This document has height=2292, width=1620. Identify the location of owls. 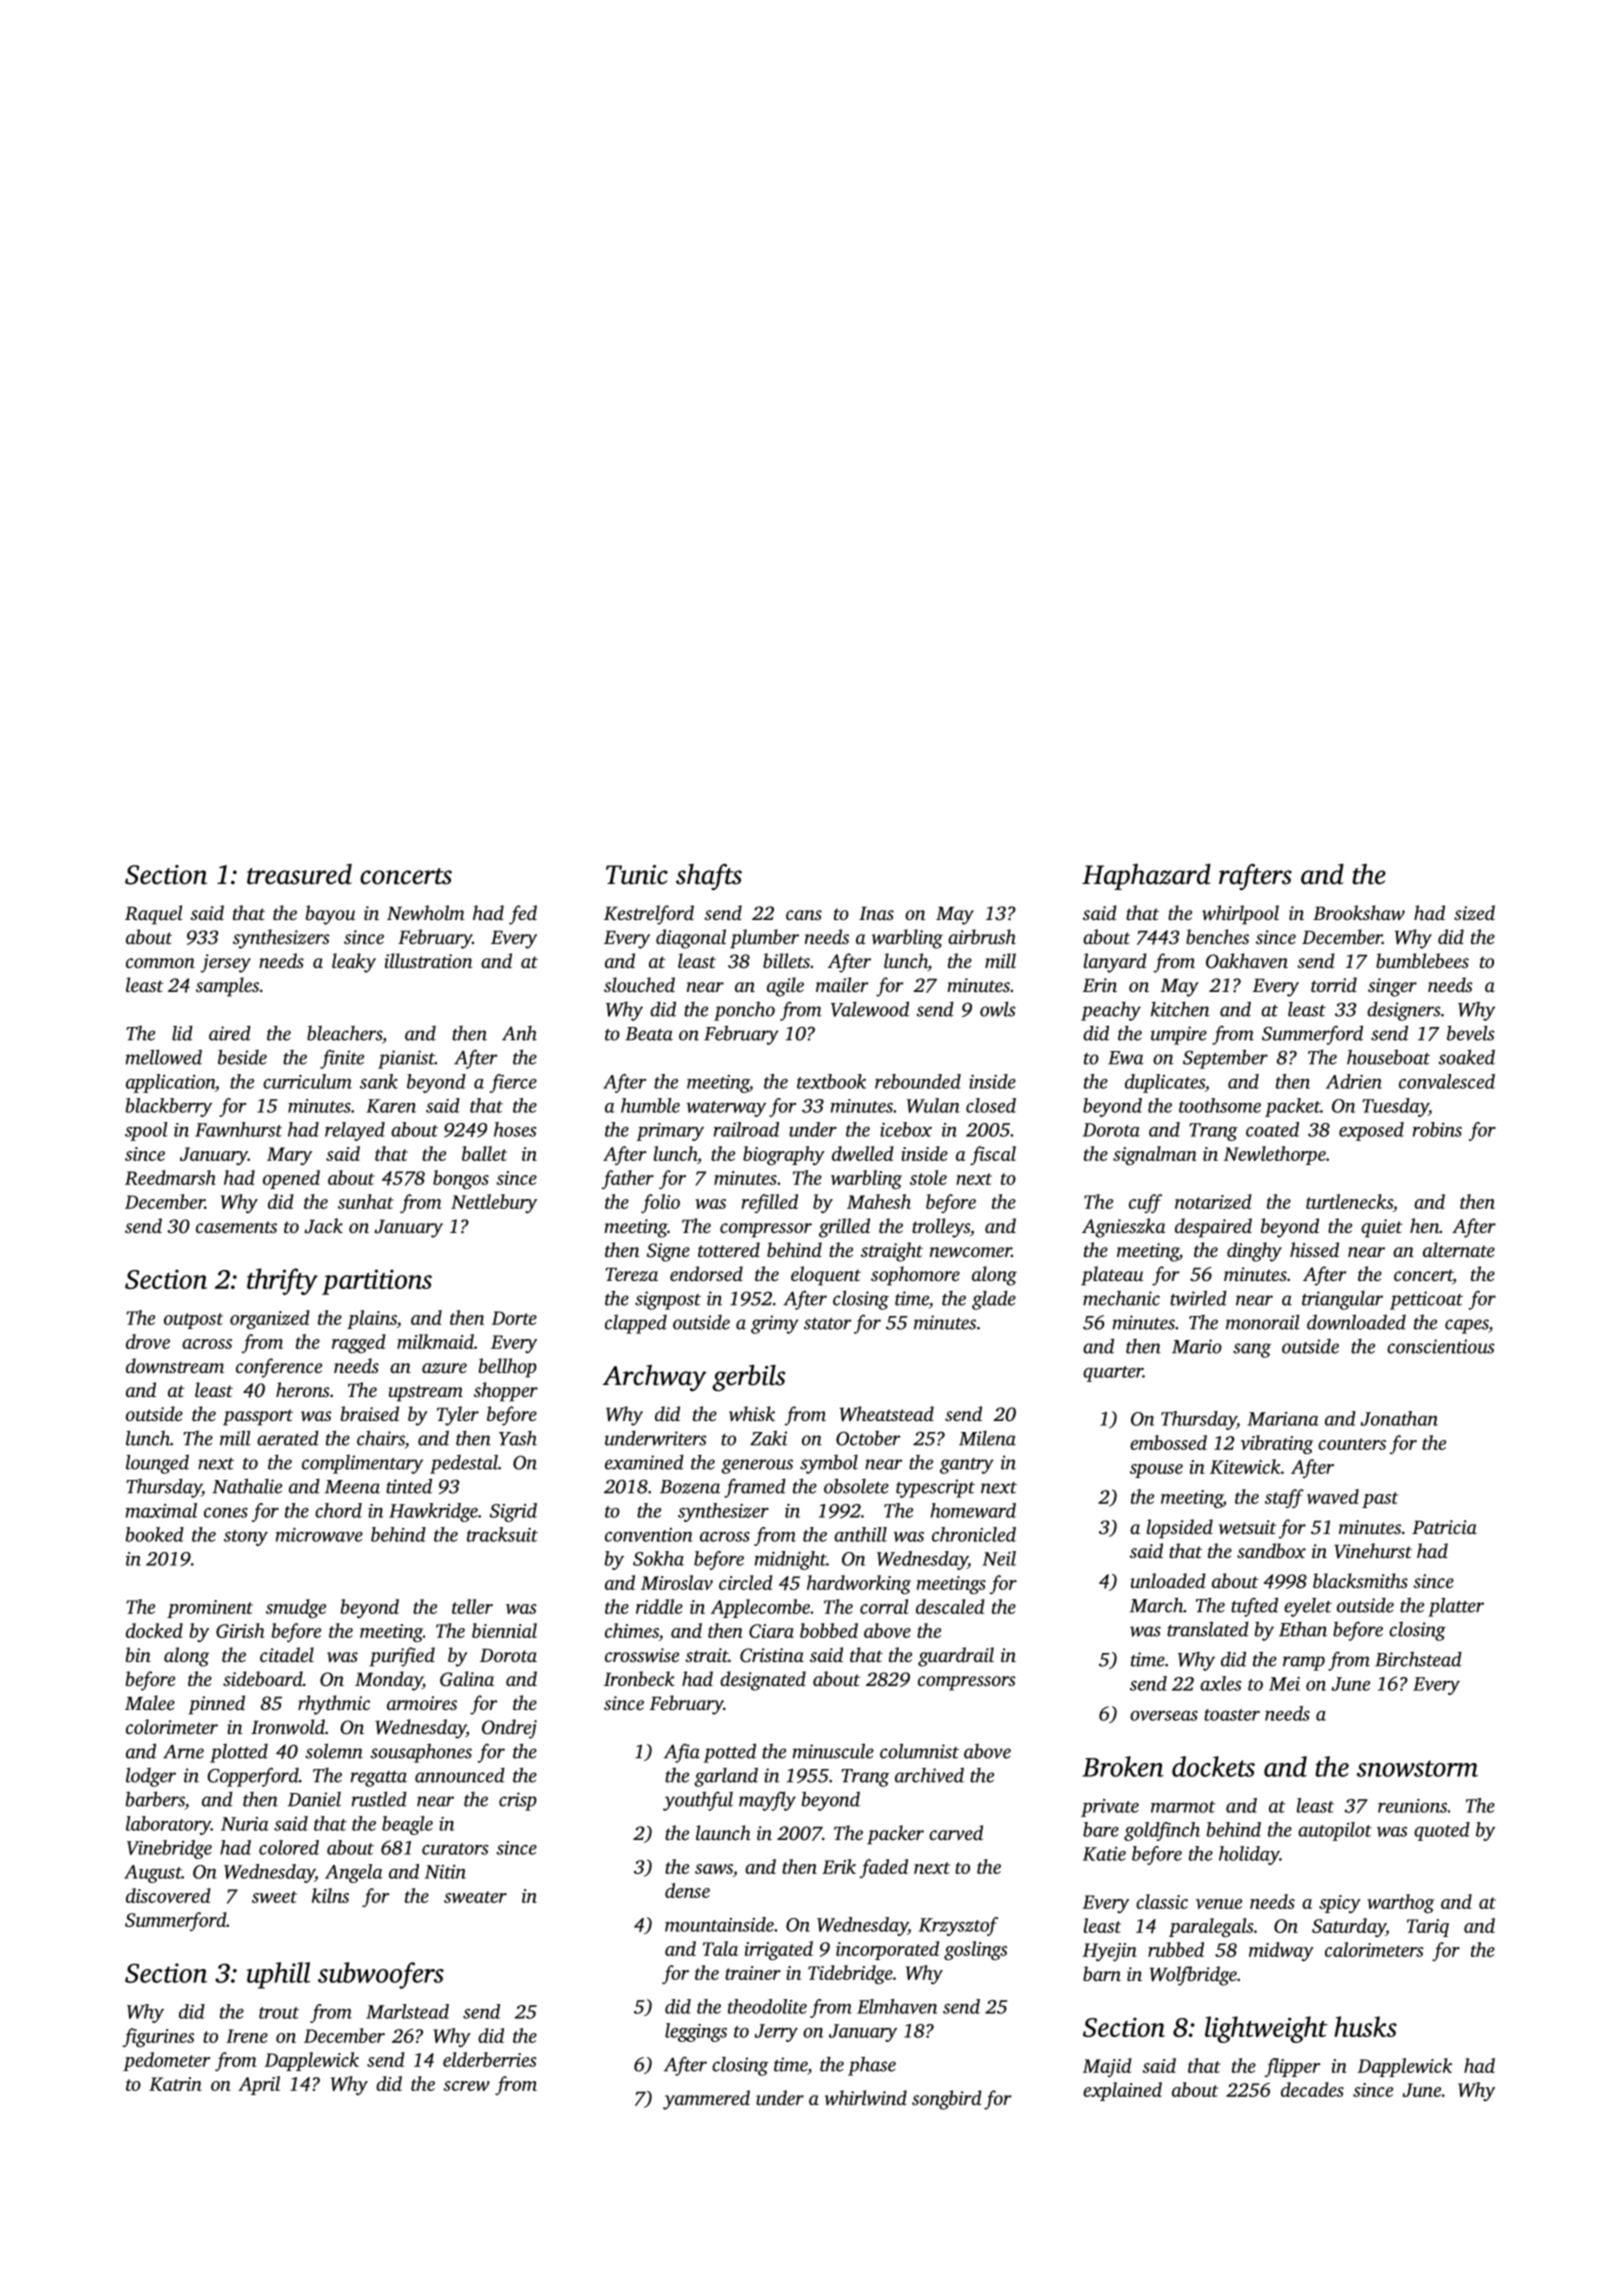
(998, 1009).
